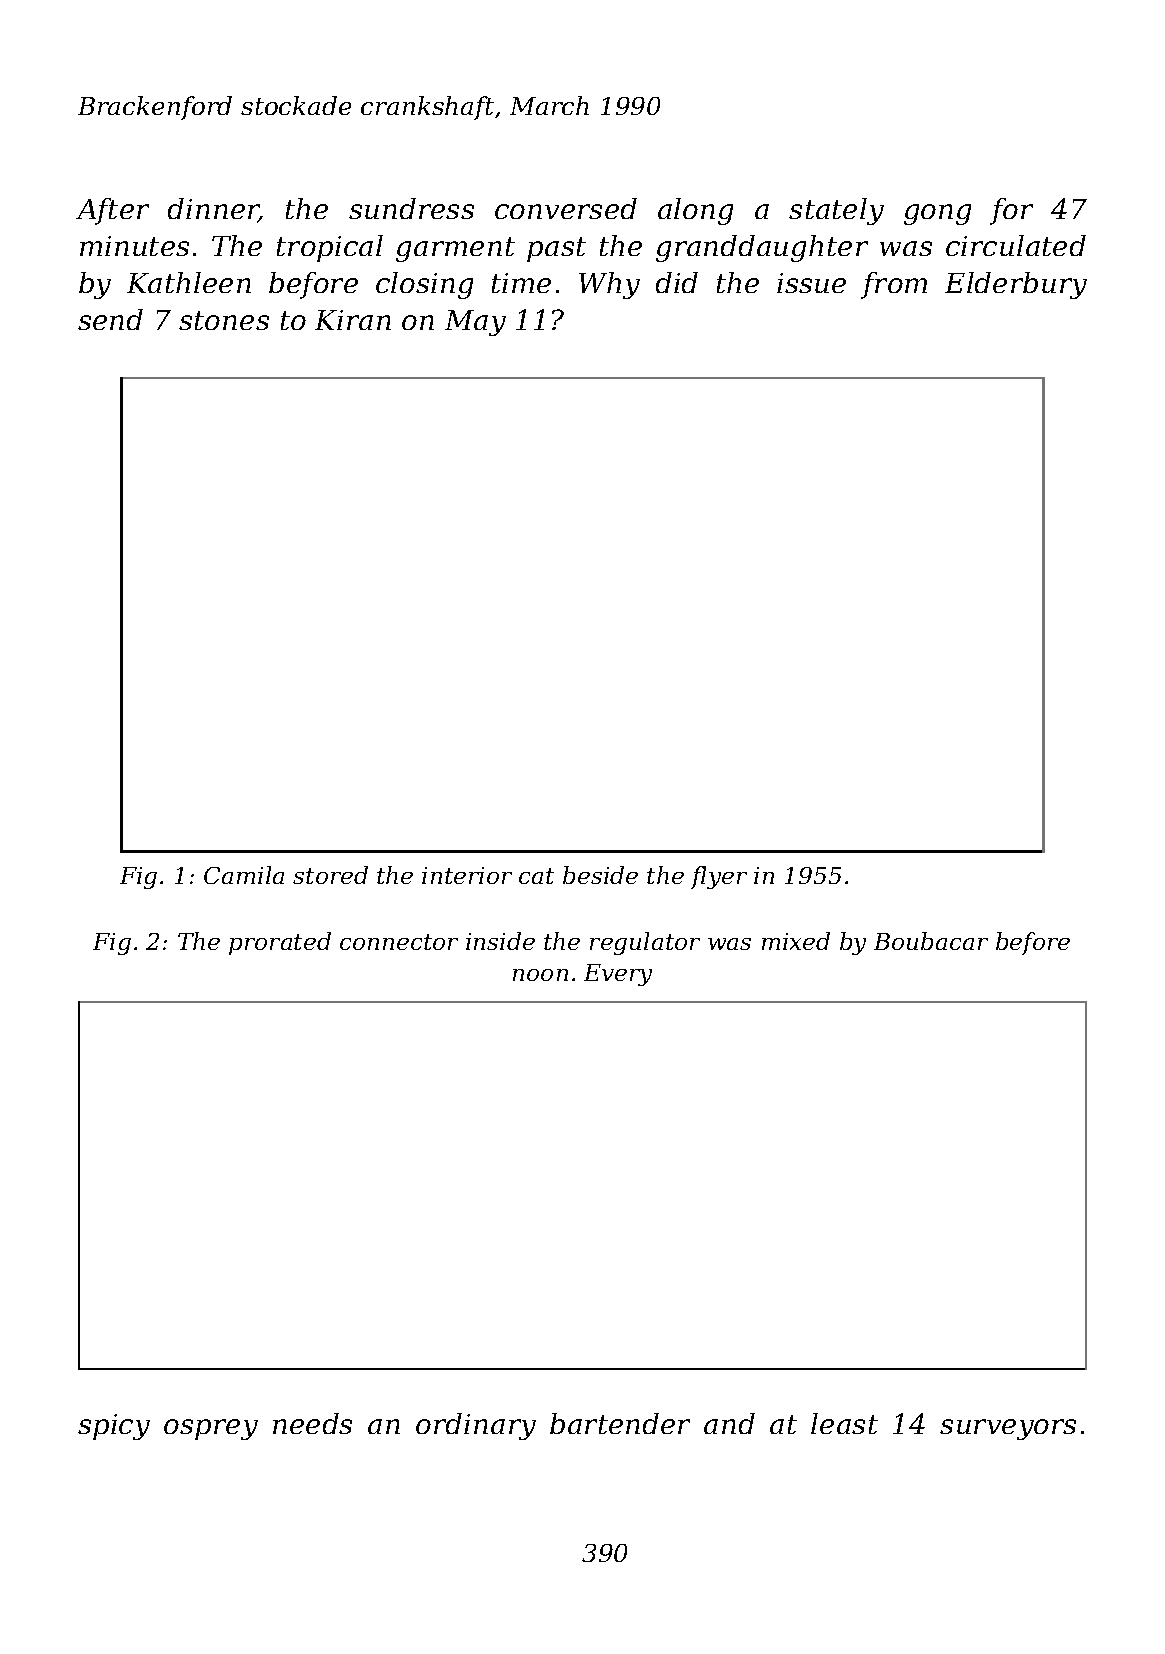 The height and width of the page is (1654, 1165). What do you see at coordinates (719, 877) in the page?
I see `flyer` at bounding box center [719, 877].
